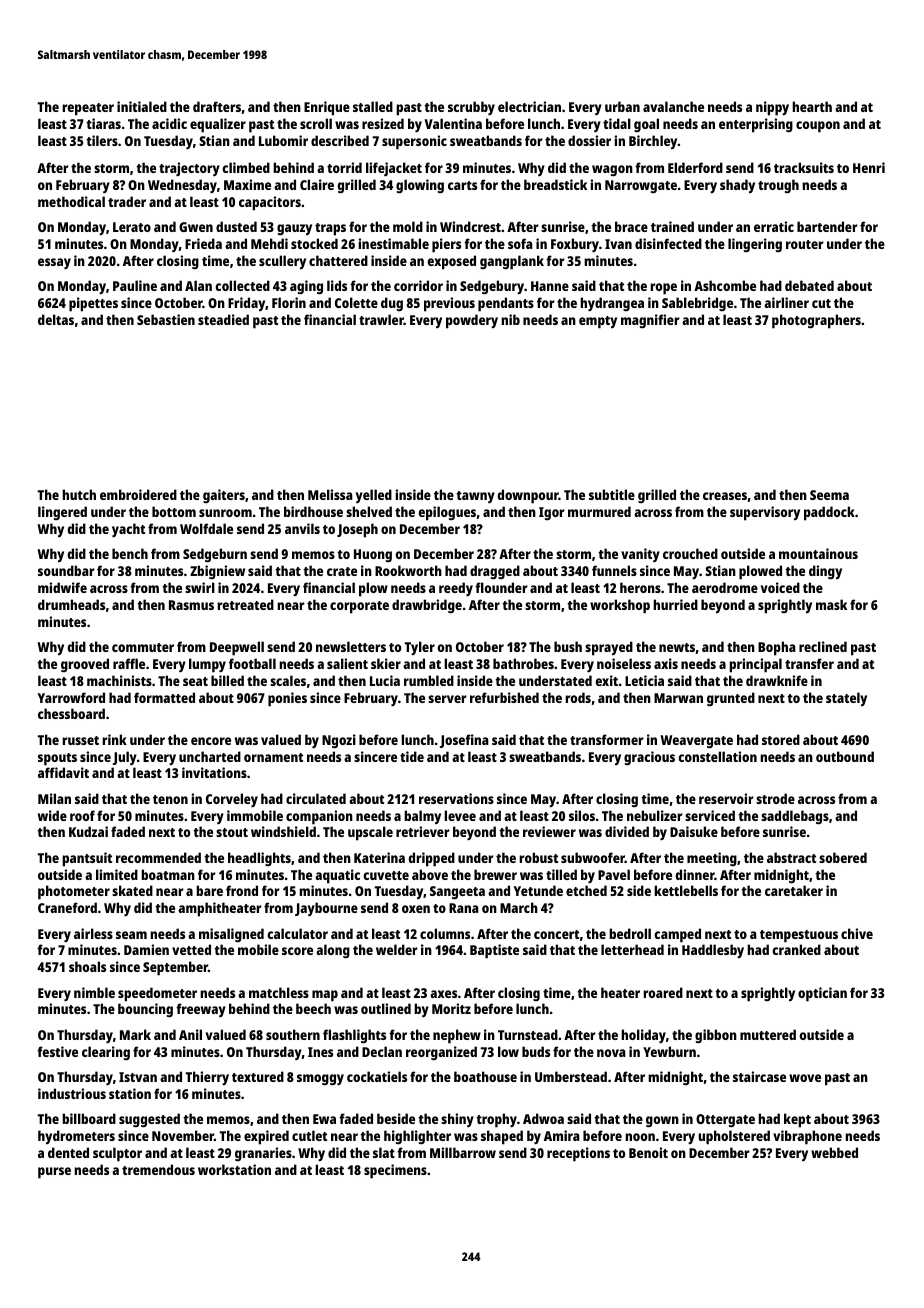  I want to click on equalizer, so click(218, 125).
